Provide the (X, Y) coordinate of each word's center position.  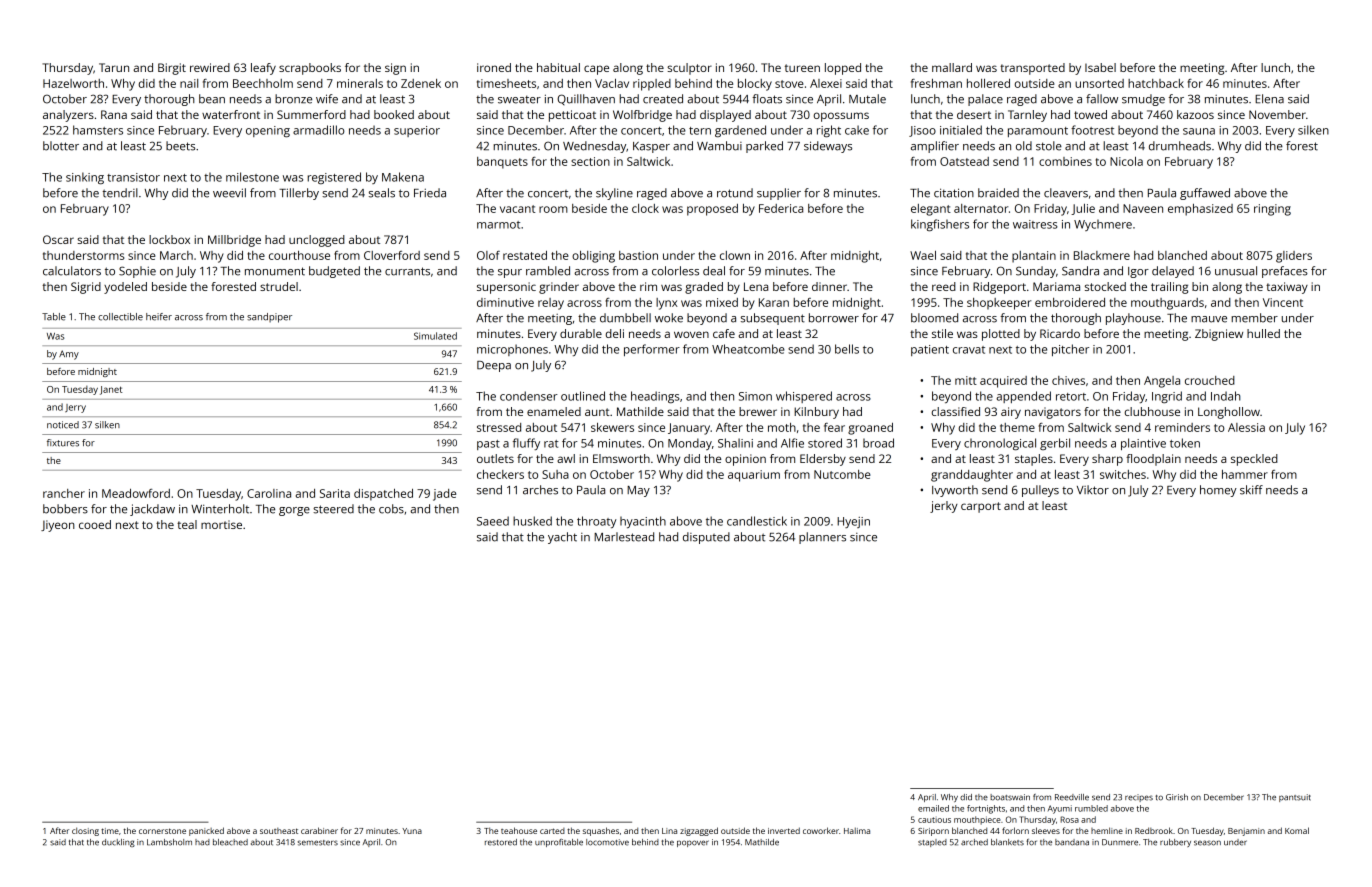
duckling (118, 843)
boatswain (1010, 797)
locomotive (607, 842)
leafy (263, 69)
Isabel (1100, 67)
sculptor (689, 69)
